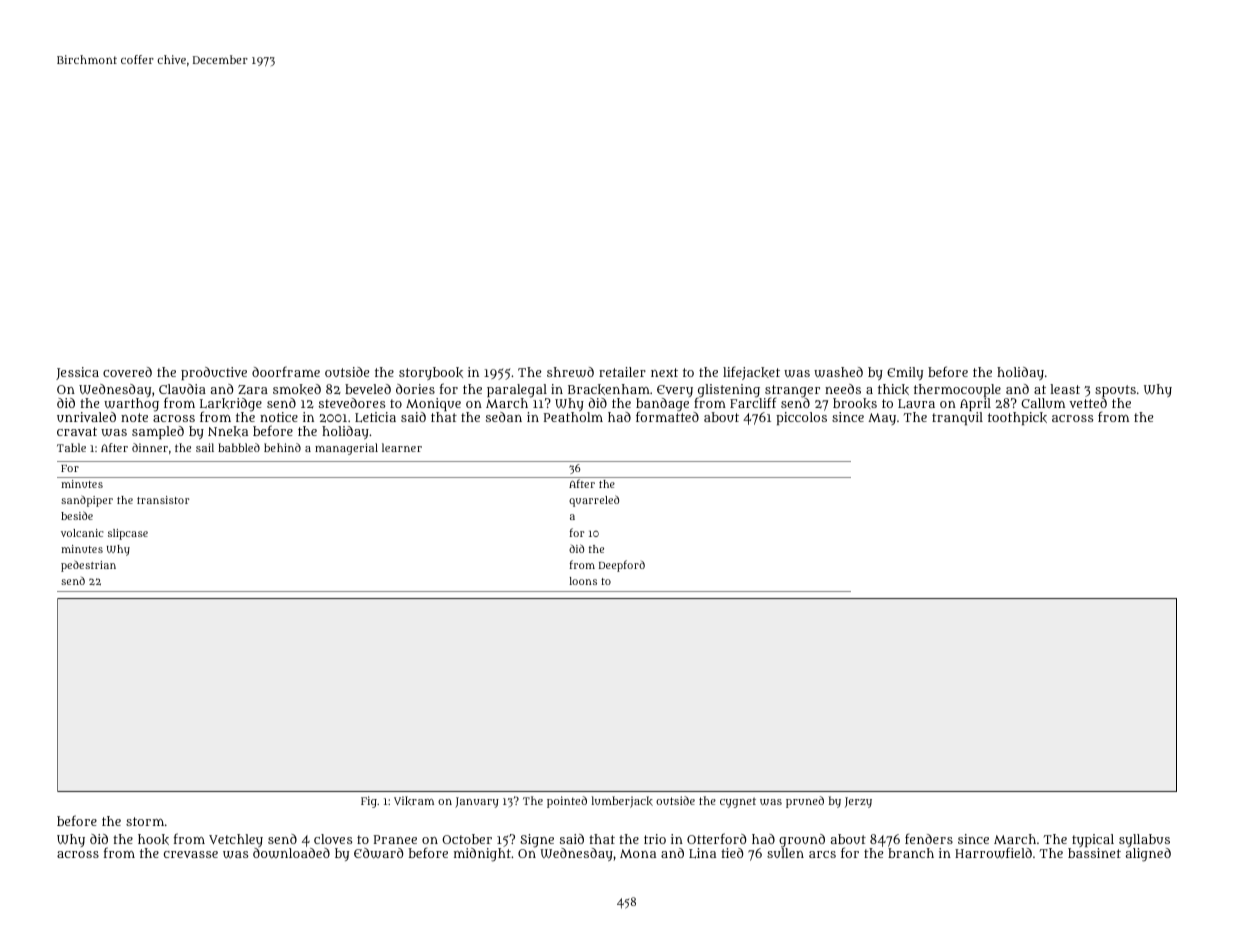  I want to click on quarreled, so click(594, 501).
